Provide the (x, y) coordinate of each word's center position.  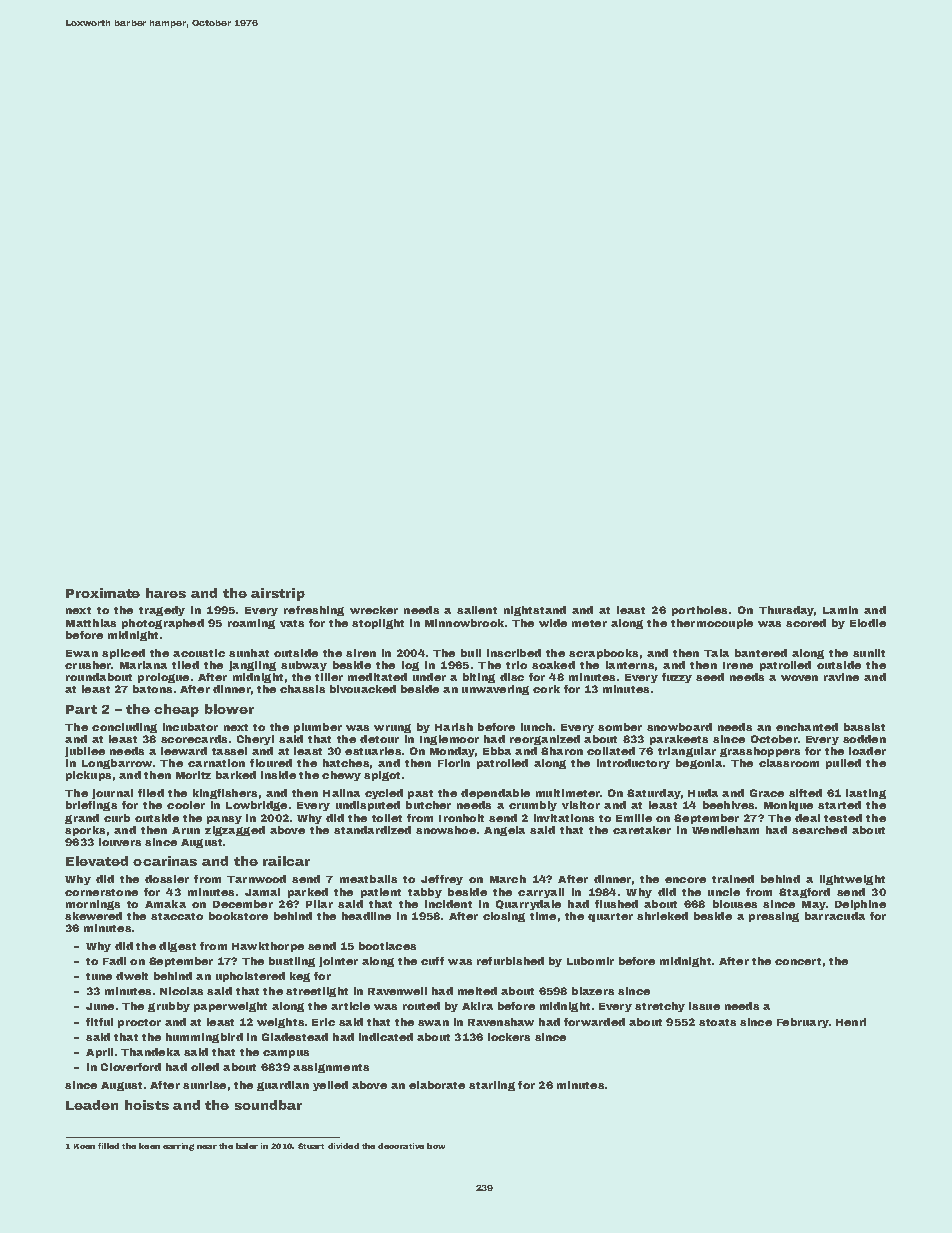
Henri (851, 1022)
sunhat (249, 653)
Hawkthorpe (268, 947)
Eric (323, 1022)
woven (799, 678)
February (803, 1023)
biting (479, 678)
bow (436, 1146)
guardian (283, 1086)
